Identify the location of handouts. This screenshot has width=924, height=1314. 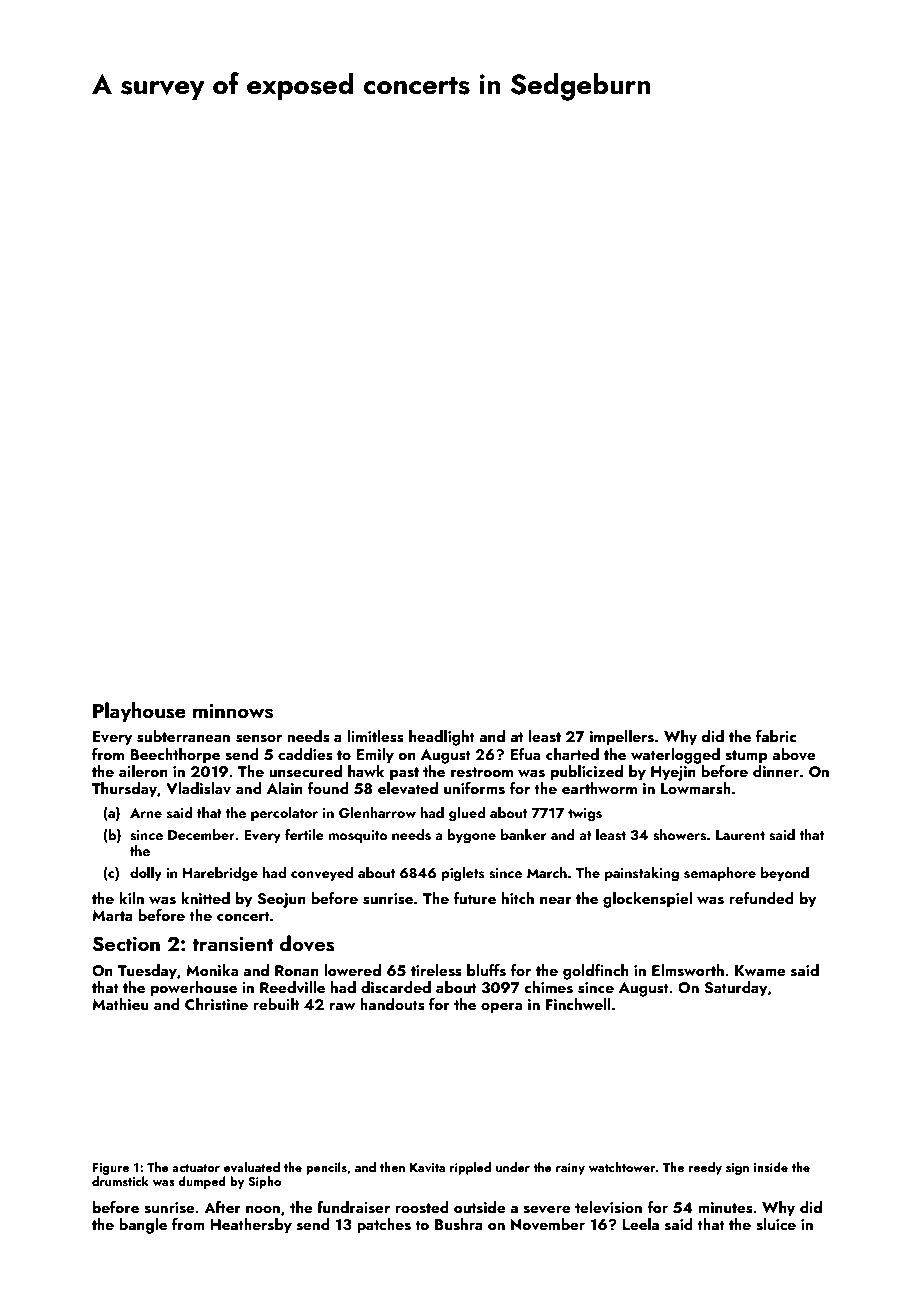
(392, 1004).
